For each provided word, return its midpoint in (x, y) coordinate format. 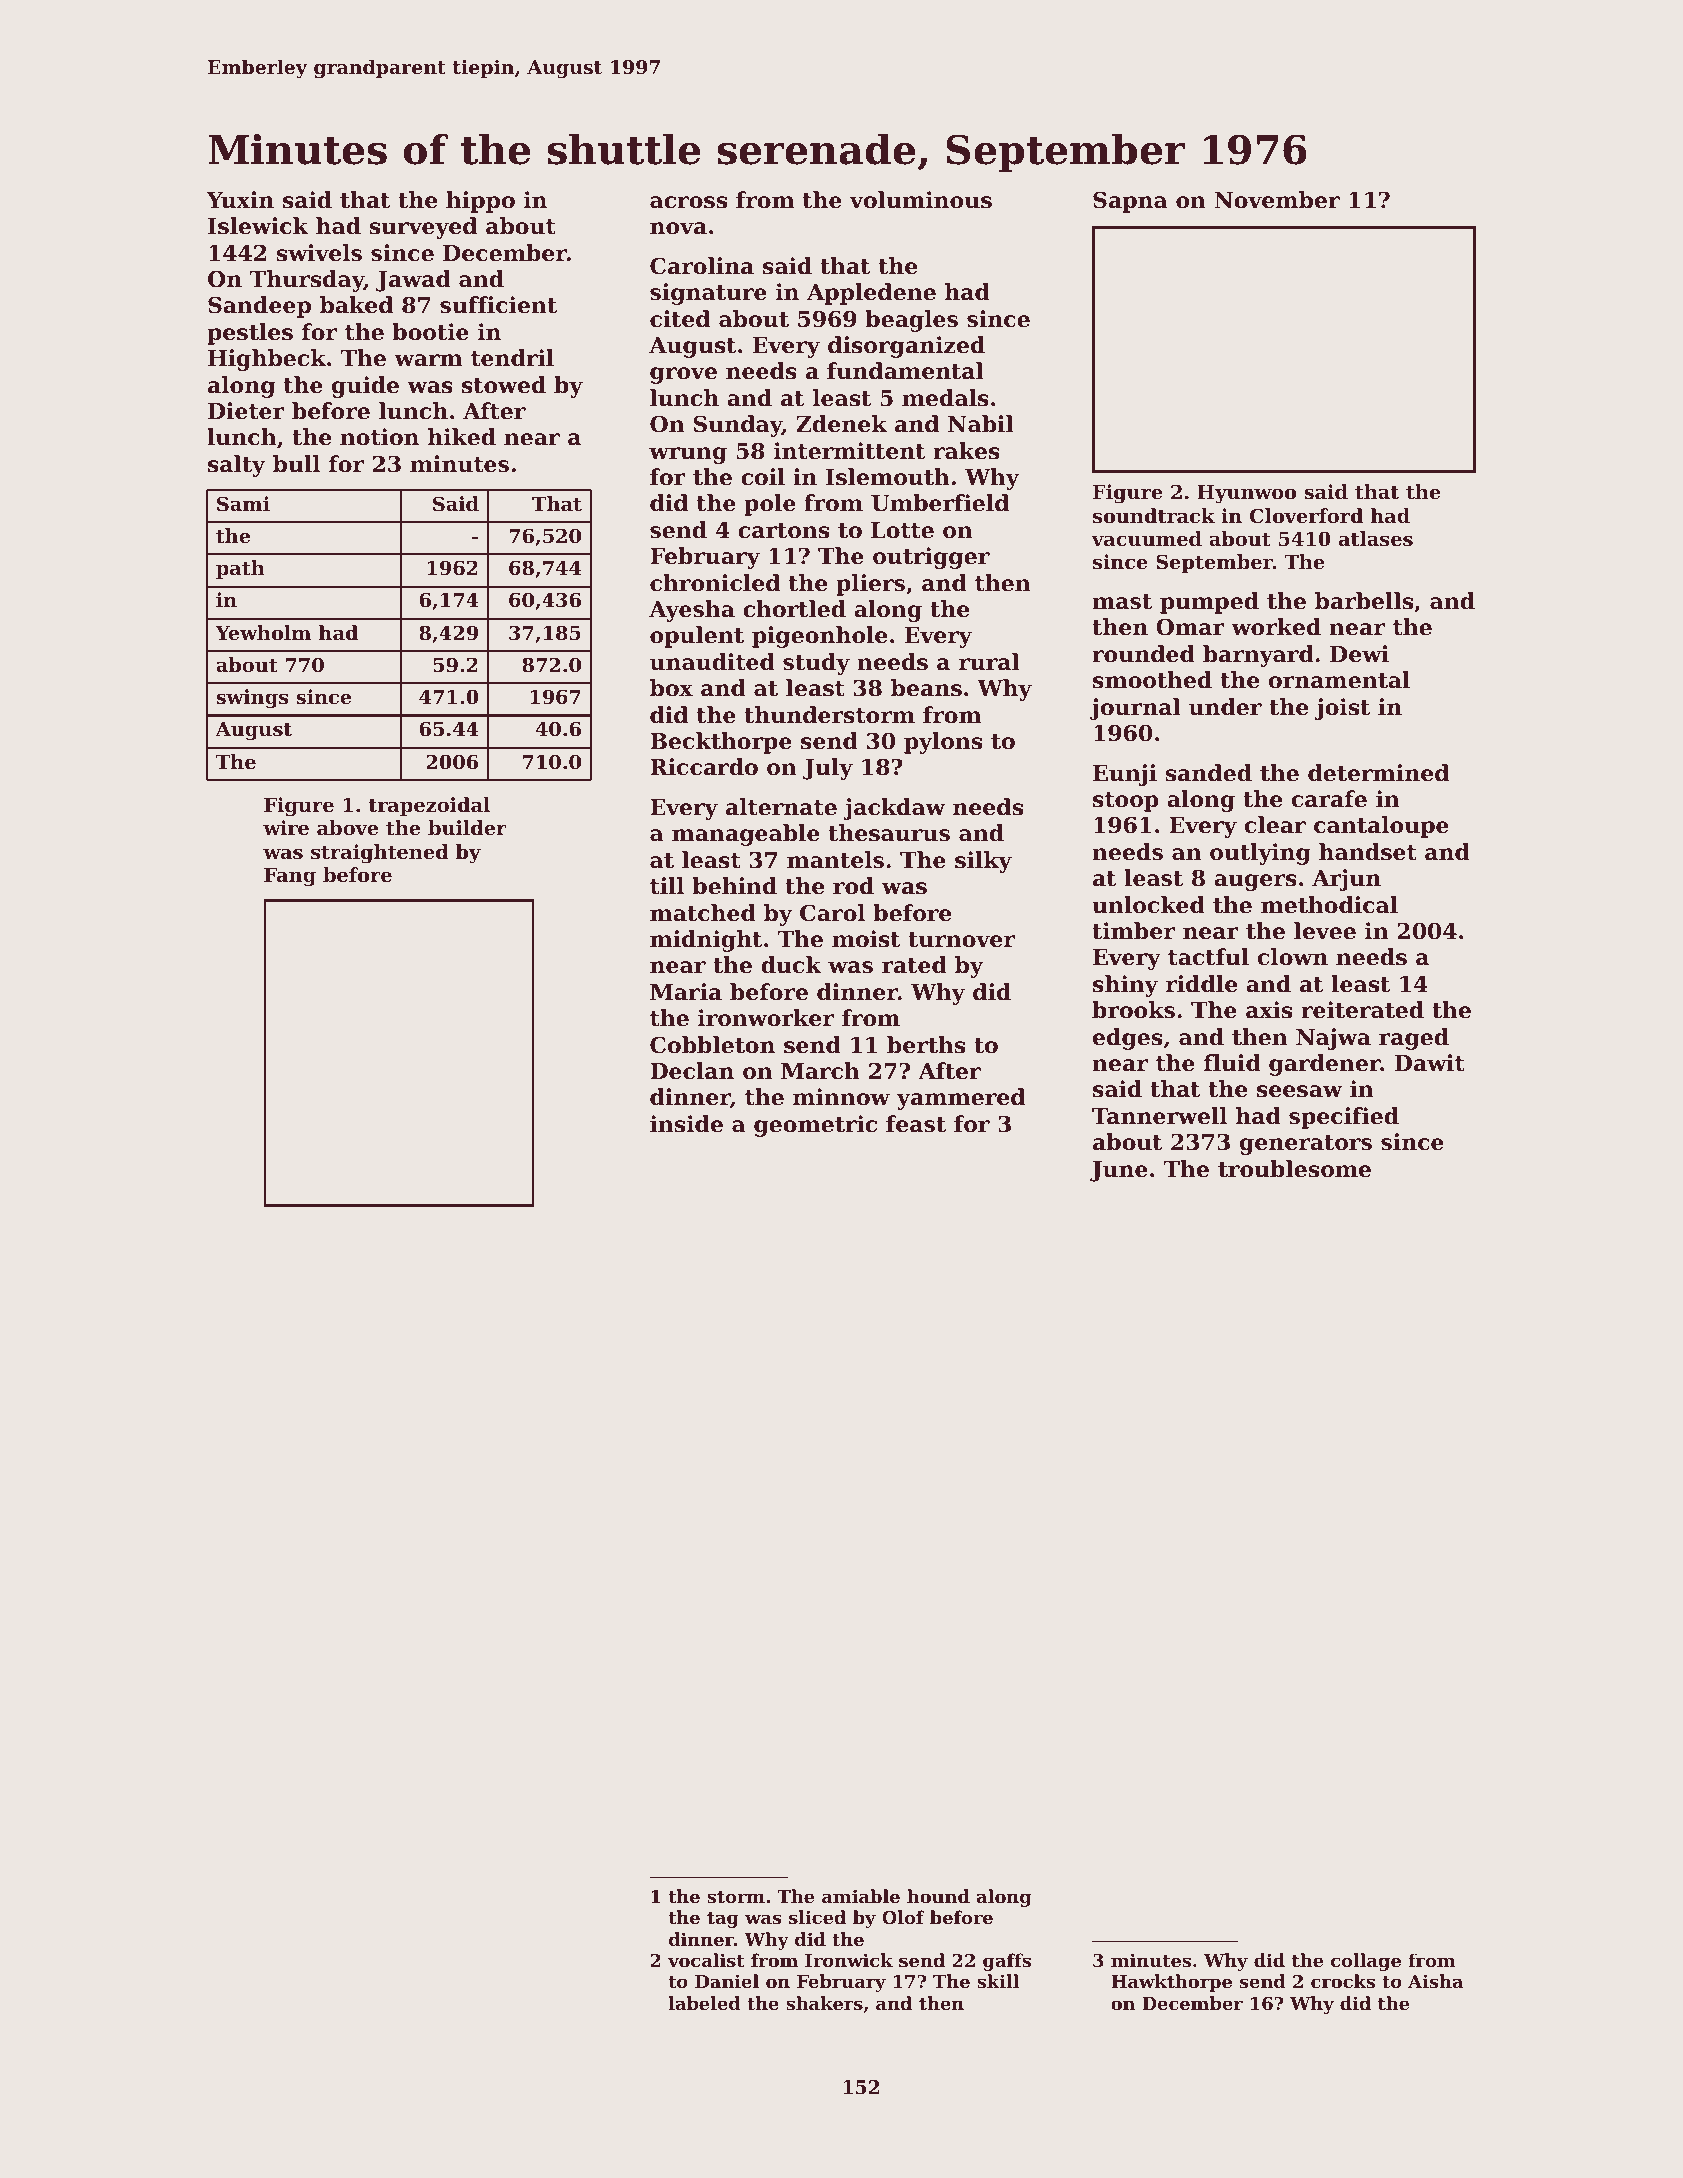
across (688, 202)
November (1277, 200)
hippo (480, 202)
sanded (1208, 773)
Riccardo (704, 767)
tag (723, 1920)
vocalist (706, 1960)
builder (467, 827)
